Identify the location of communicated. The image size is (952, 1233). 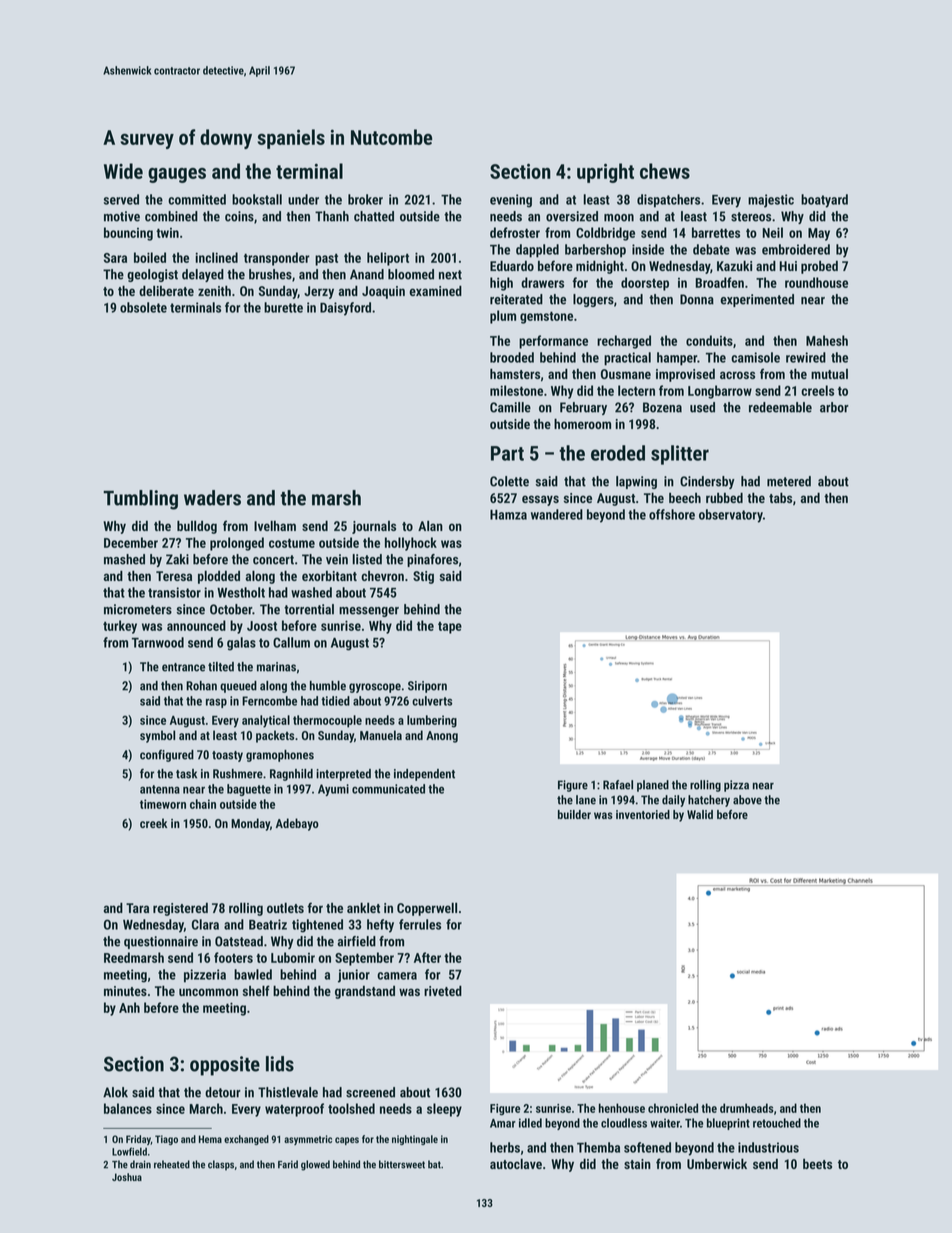
(388, 789).
